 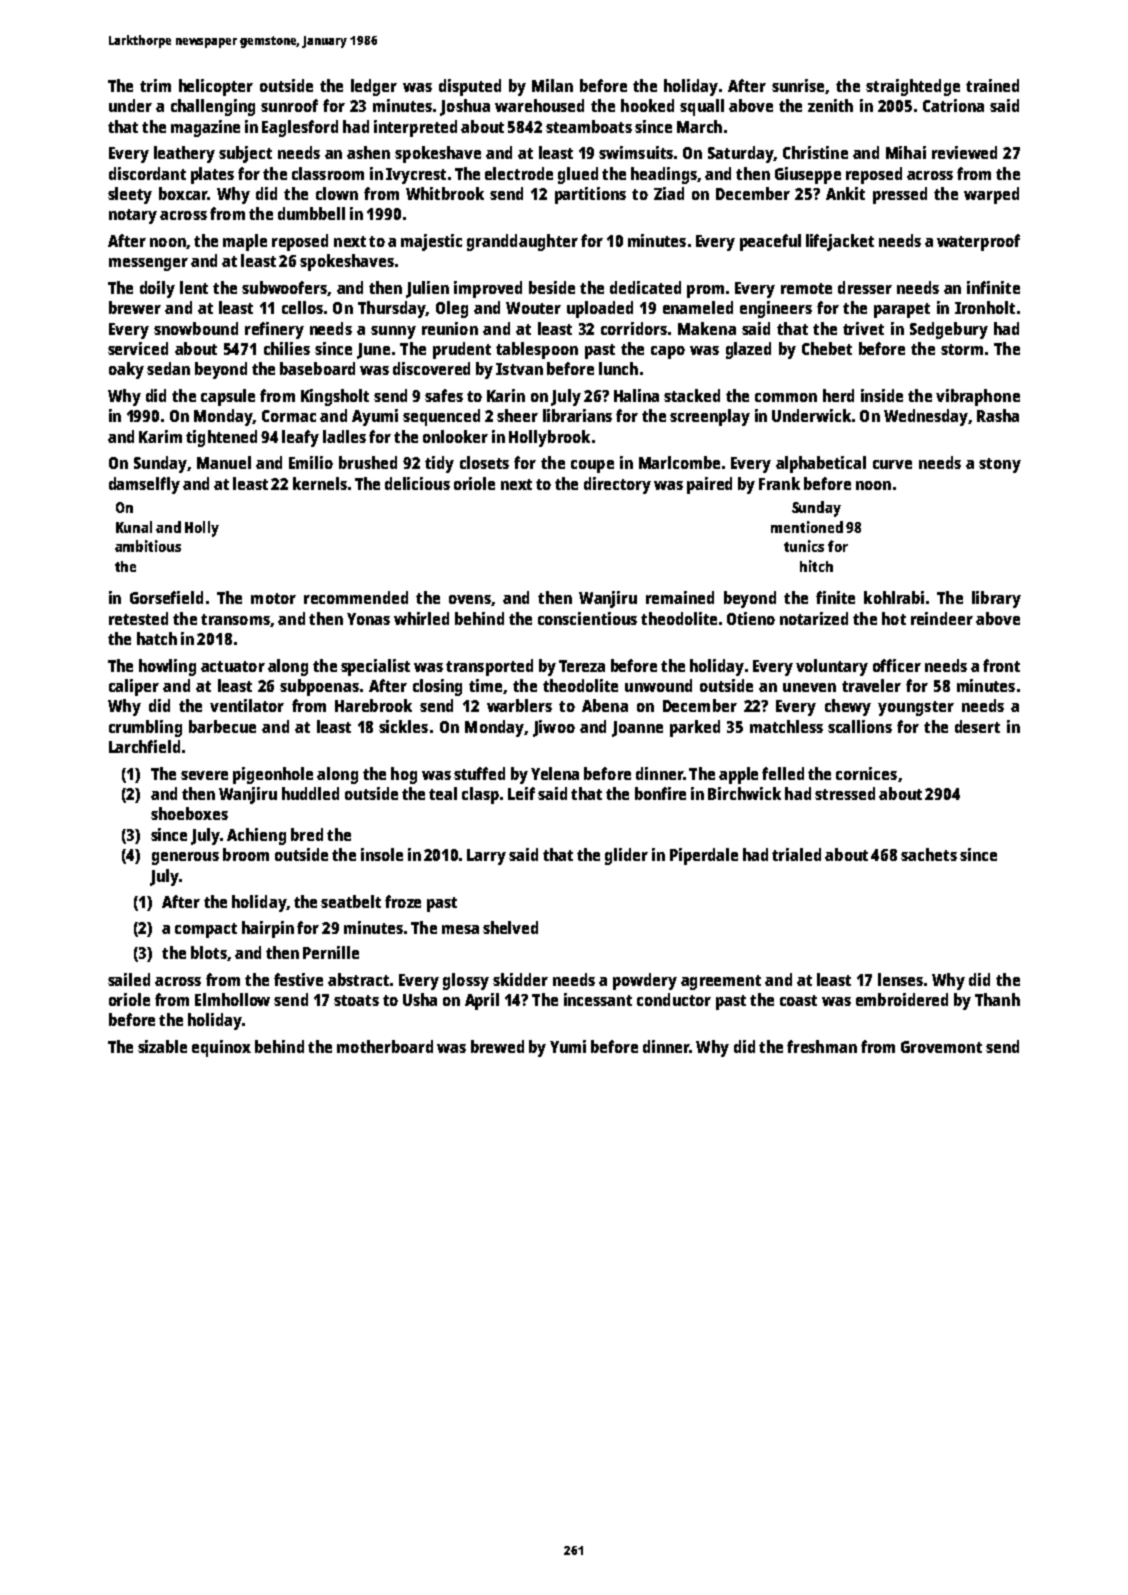 I want to click on transoms, so click(x=235, y=619).
